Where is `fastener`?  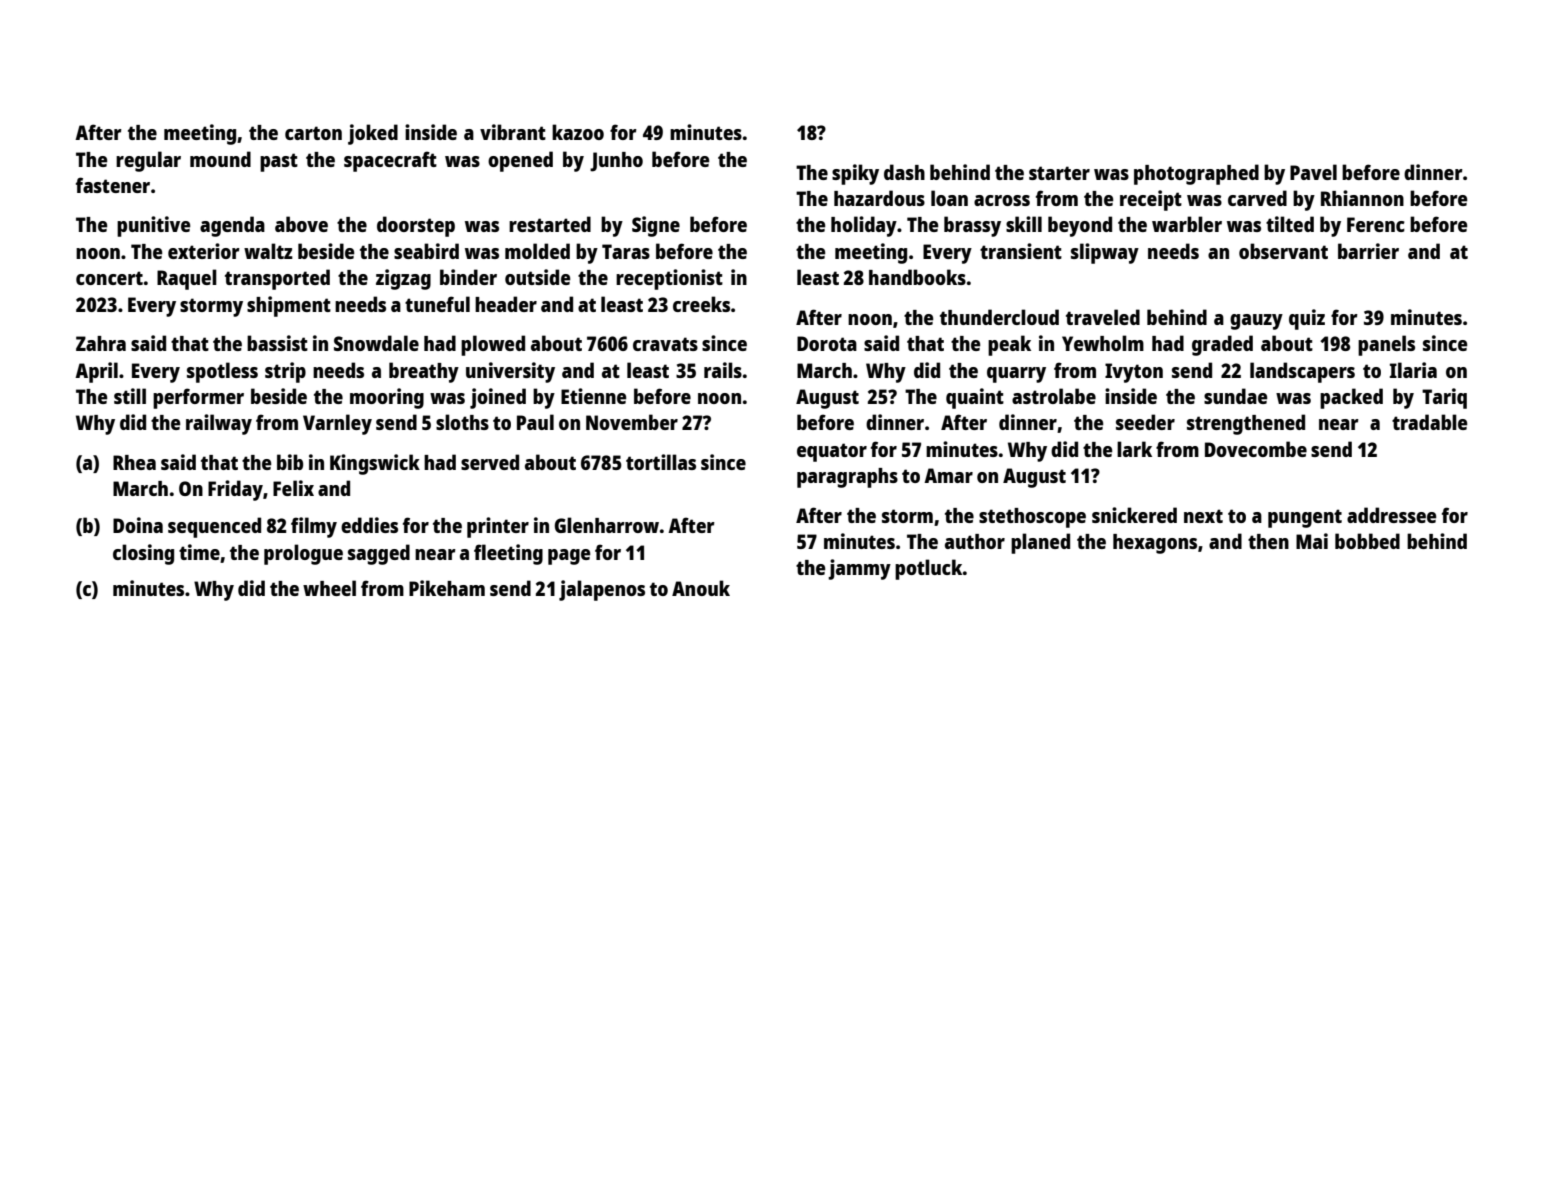
fastener is located at coordinates (113, 185).
